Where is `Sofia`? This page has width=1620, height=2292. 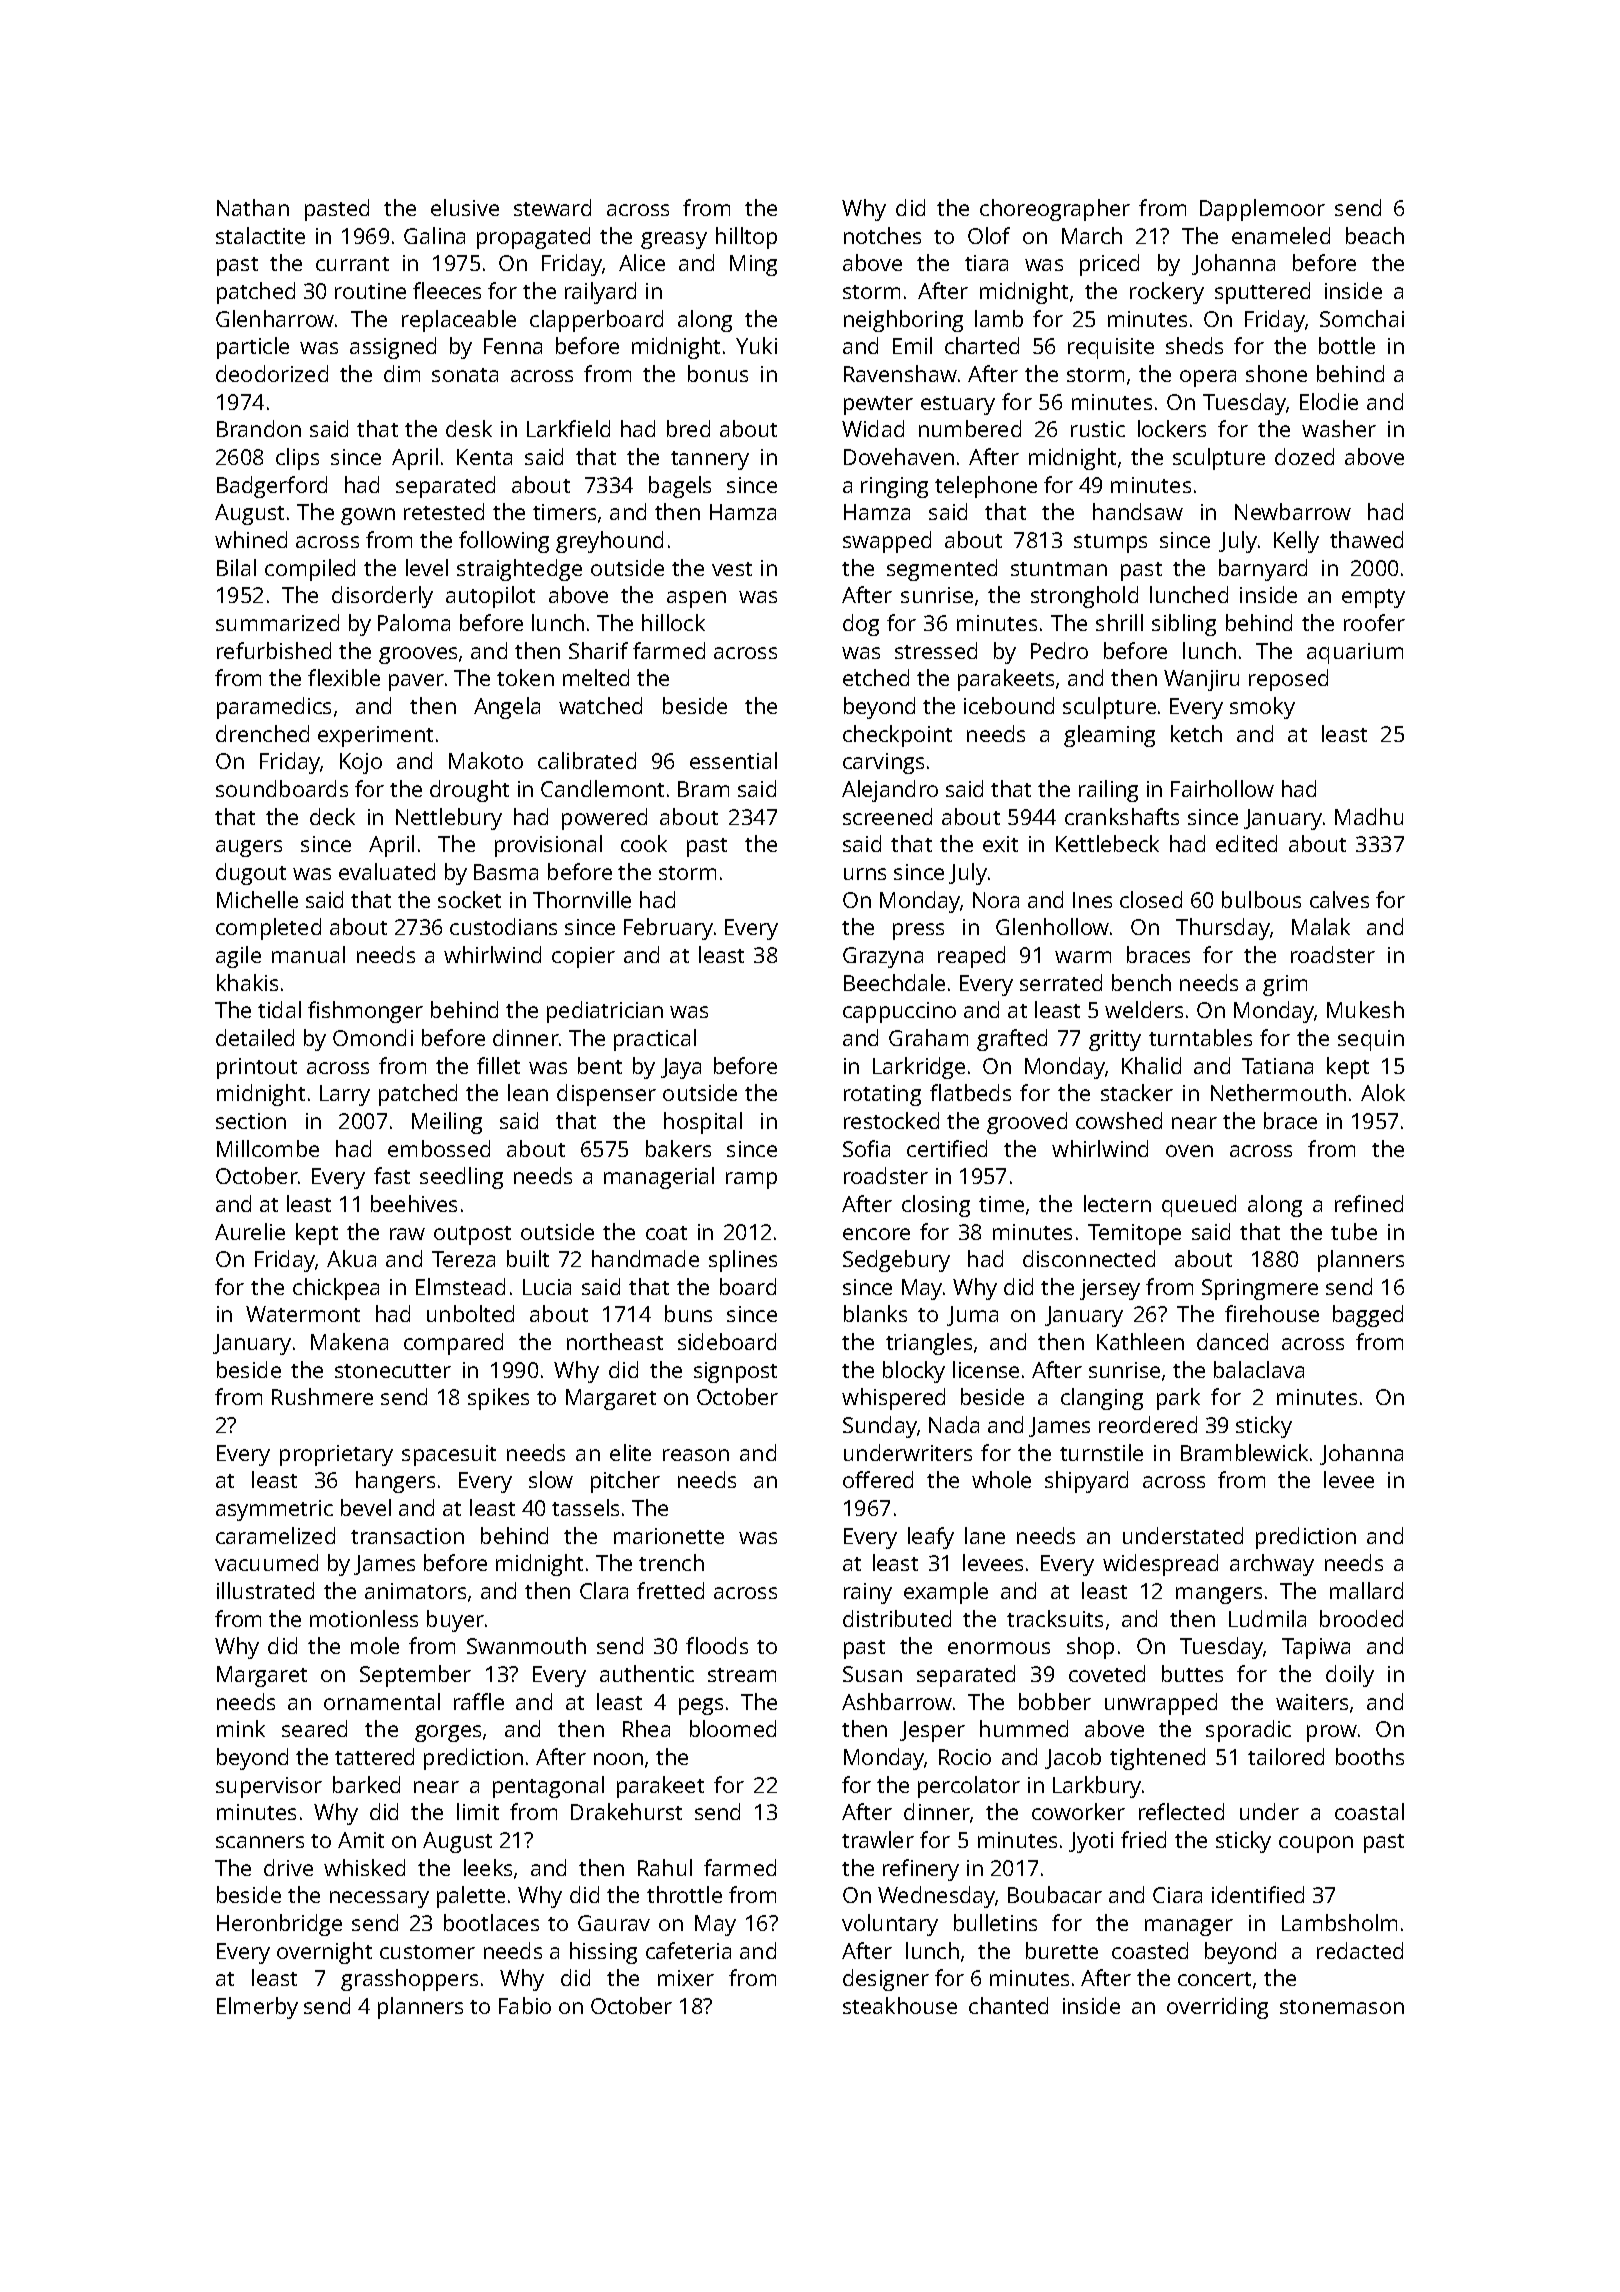 Sofia is located at coordinates (866, 1148).
